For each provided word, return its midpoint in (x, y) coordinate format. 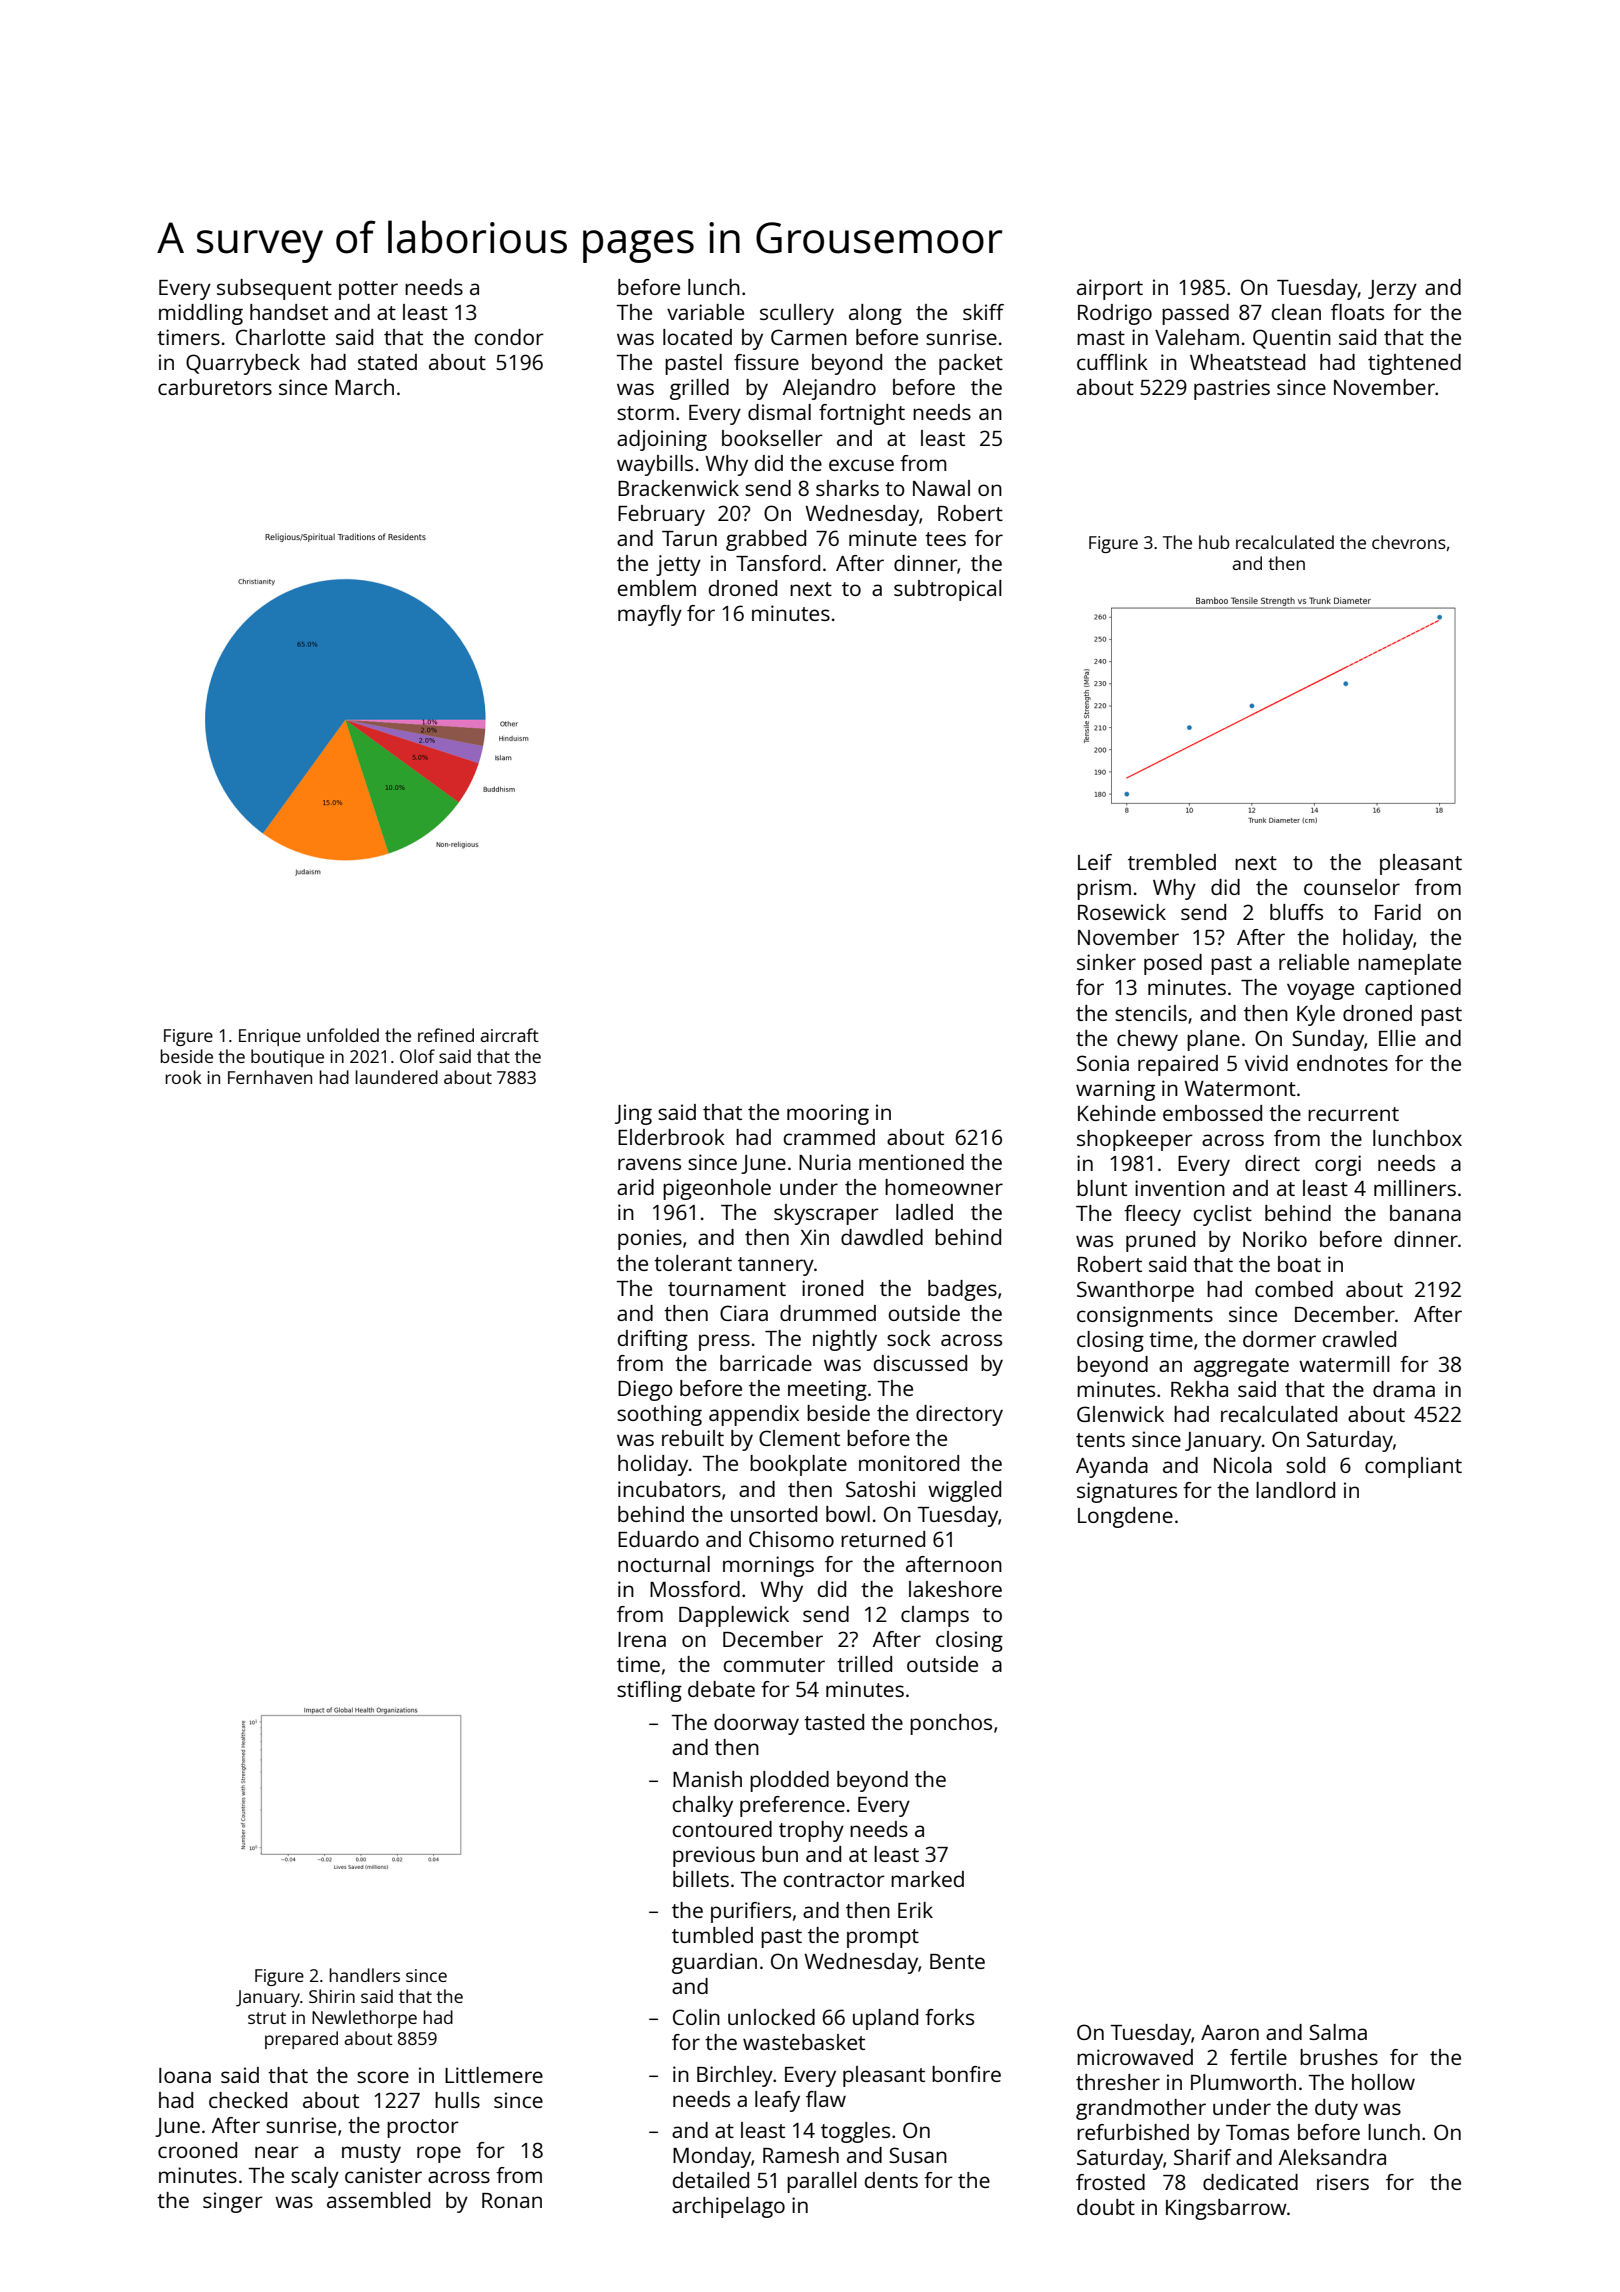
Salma (1338, 2032)
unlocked (771, 2017)
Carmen (809, 337)
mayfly (650, 615)
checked (248, 2100)
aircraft (509, 1035)
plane (1213, 1040)
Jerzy (1392, 290)
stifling (649, 1691)
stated (387, 362)
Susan (918, 2155)
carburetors (215, 387)
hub (1214, 542)
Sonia (1103, 1063)
